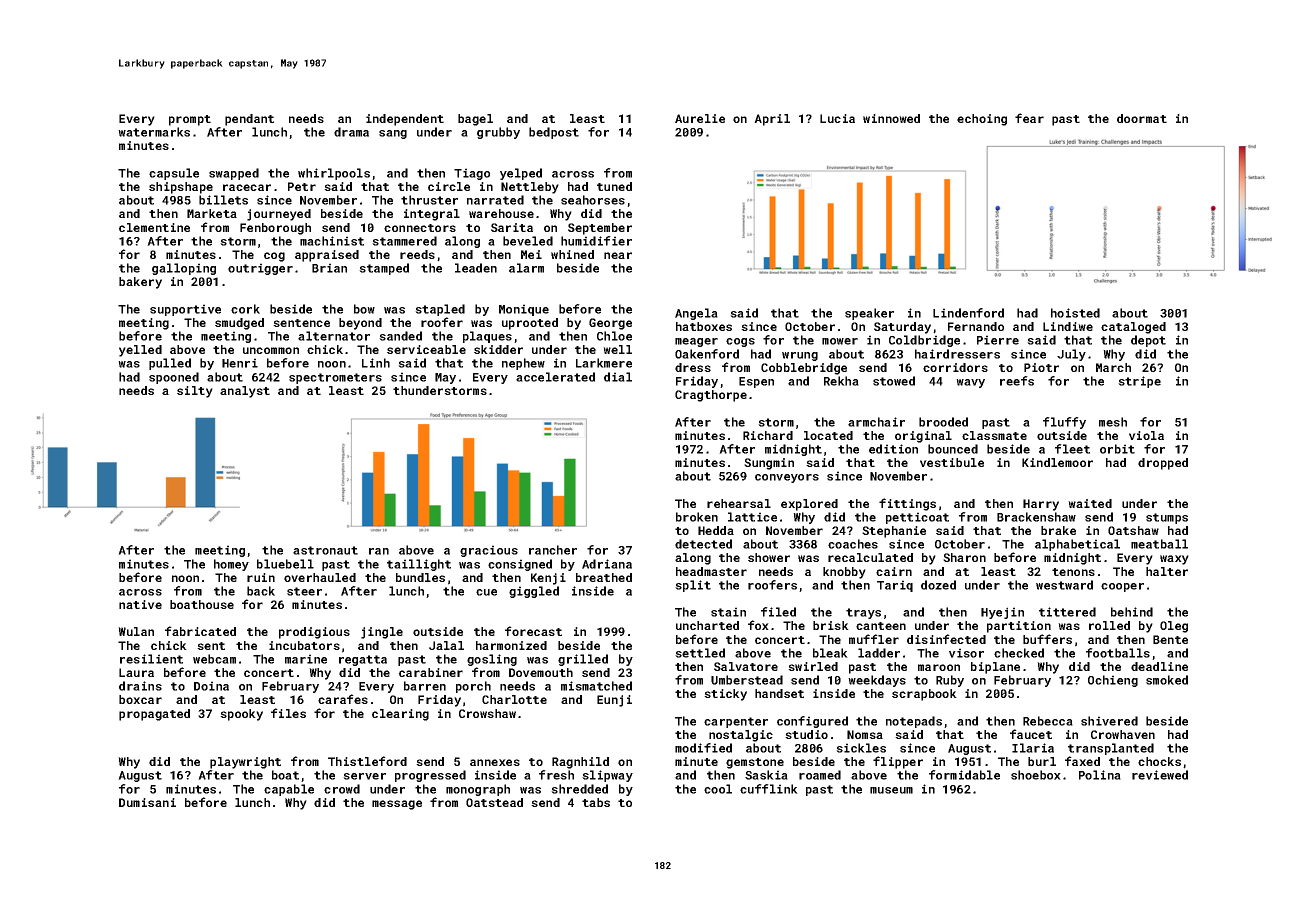 The width and height of the page is (1308, 924). What do you see at coordinates (924, 695) in the page?
I see `scrapbook` at bounding box center [924, 695].
